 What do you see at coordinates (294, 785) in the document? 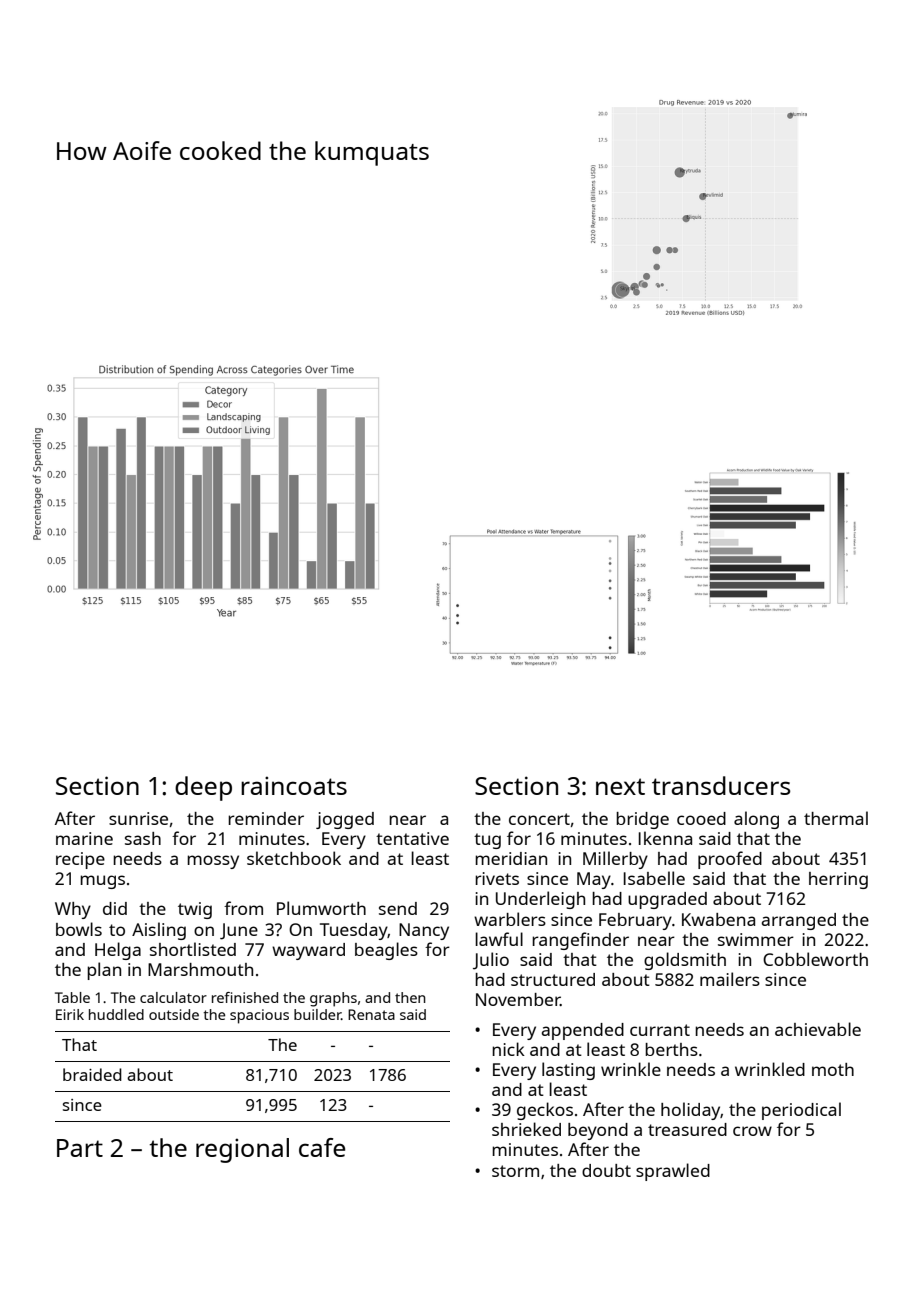
I see `raincoats` at bounding box center [294, 785].
